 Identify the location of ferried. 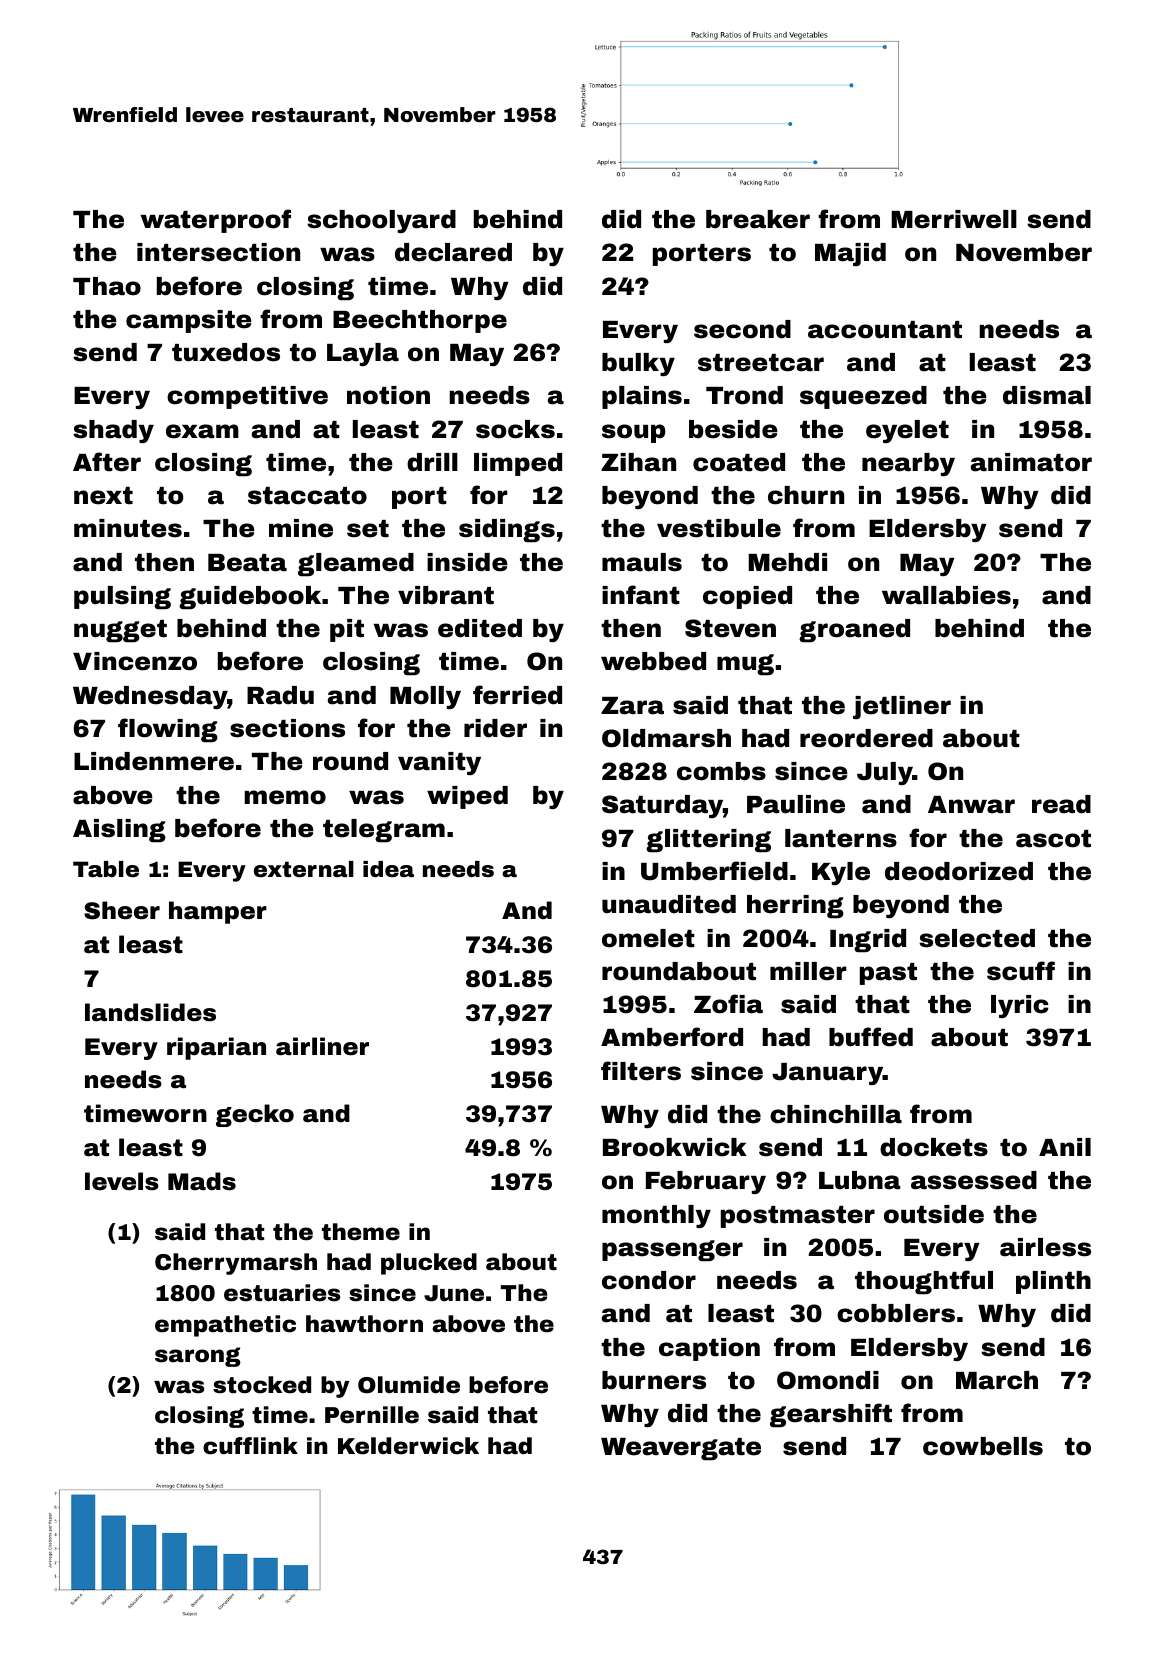
(517, 695).
